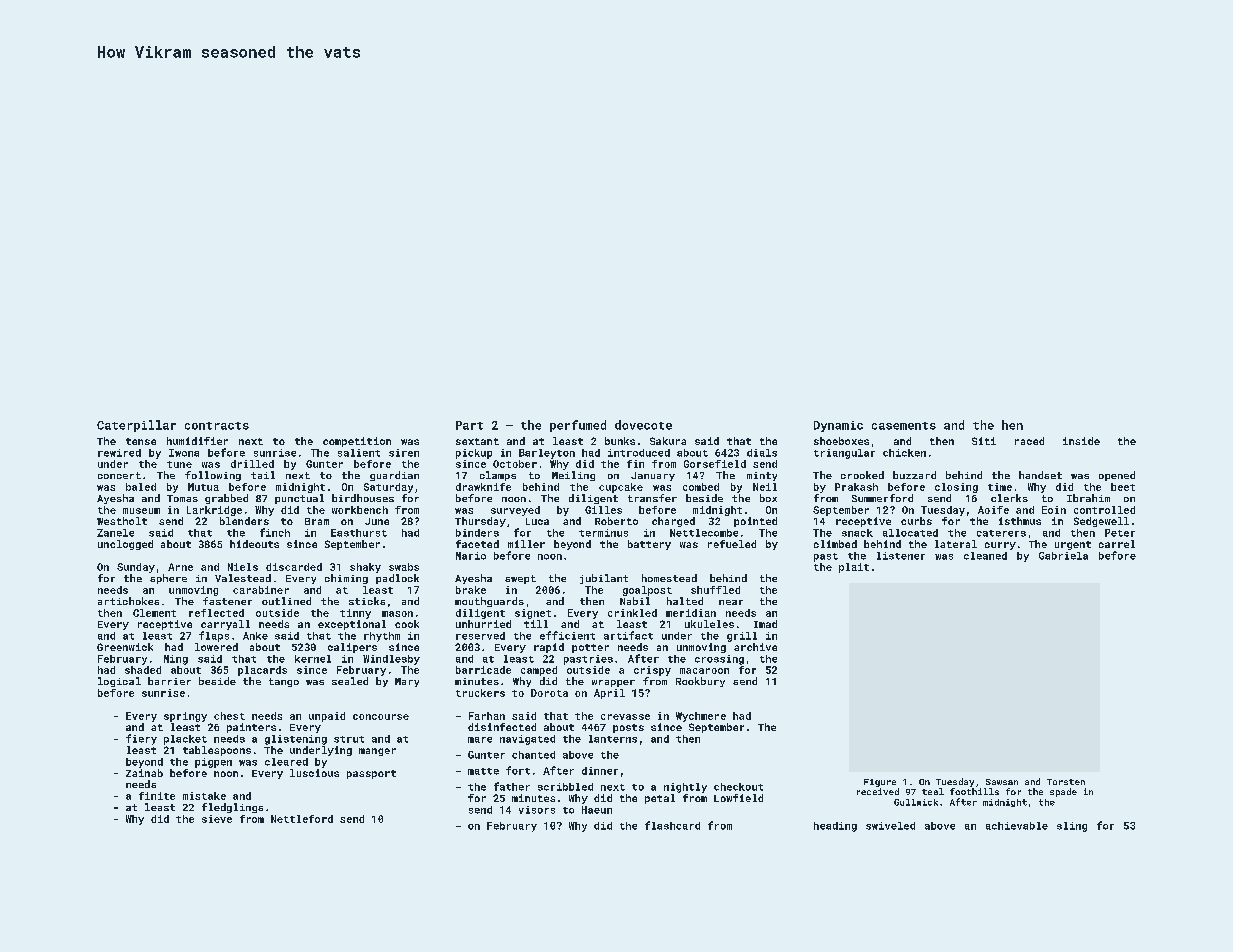 This image has height=952, width=1233. Describe the element at coordinates (217, 426) in the image. I see `contracts` at that location.
